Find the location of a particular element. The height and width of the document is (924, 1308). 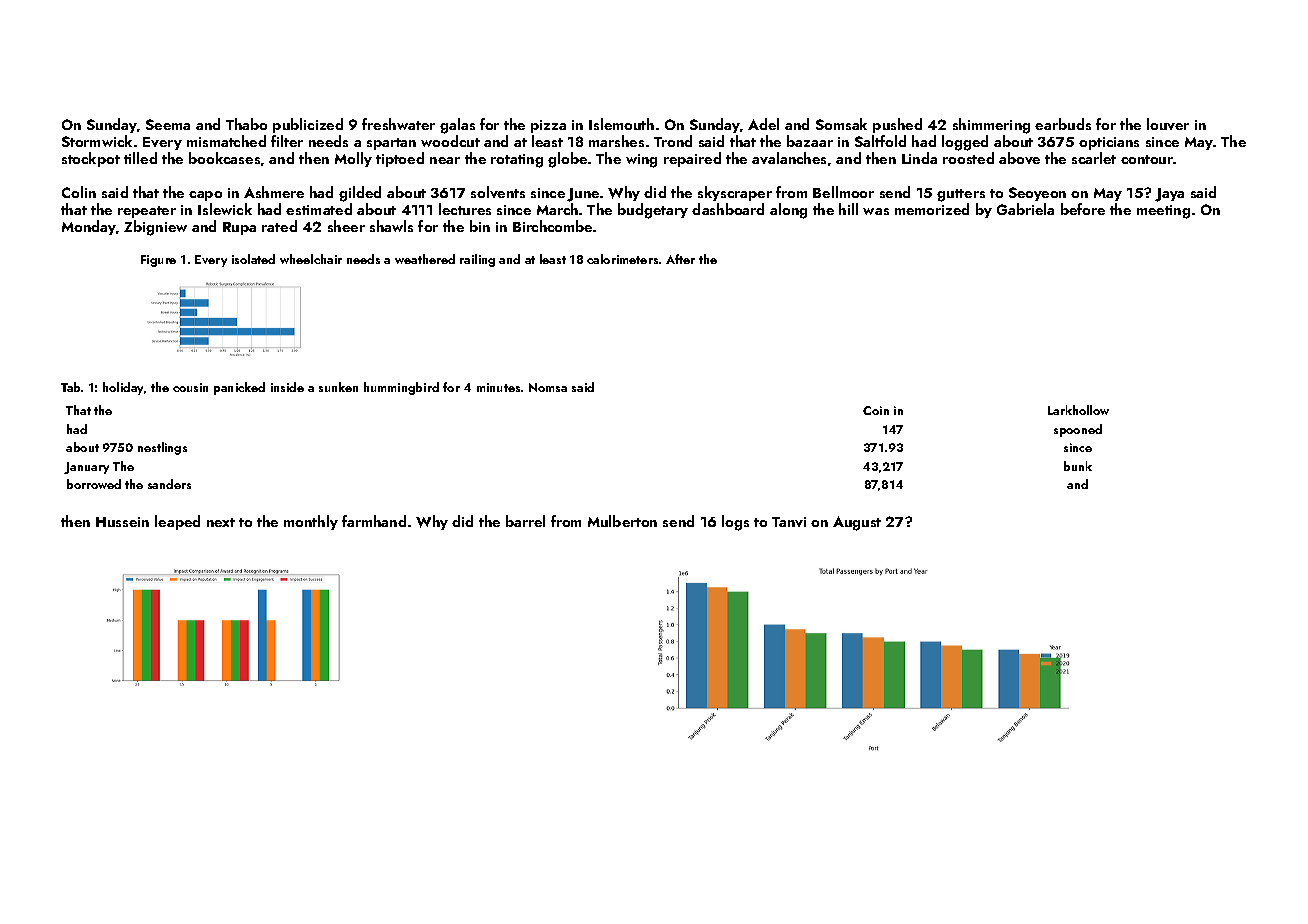

Figure is located at coordinates (158, 261).
